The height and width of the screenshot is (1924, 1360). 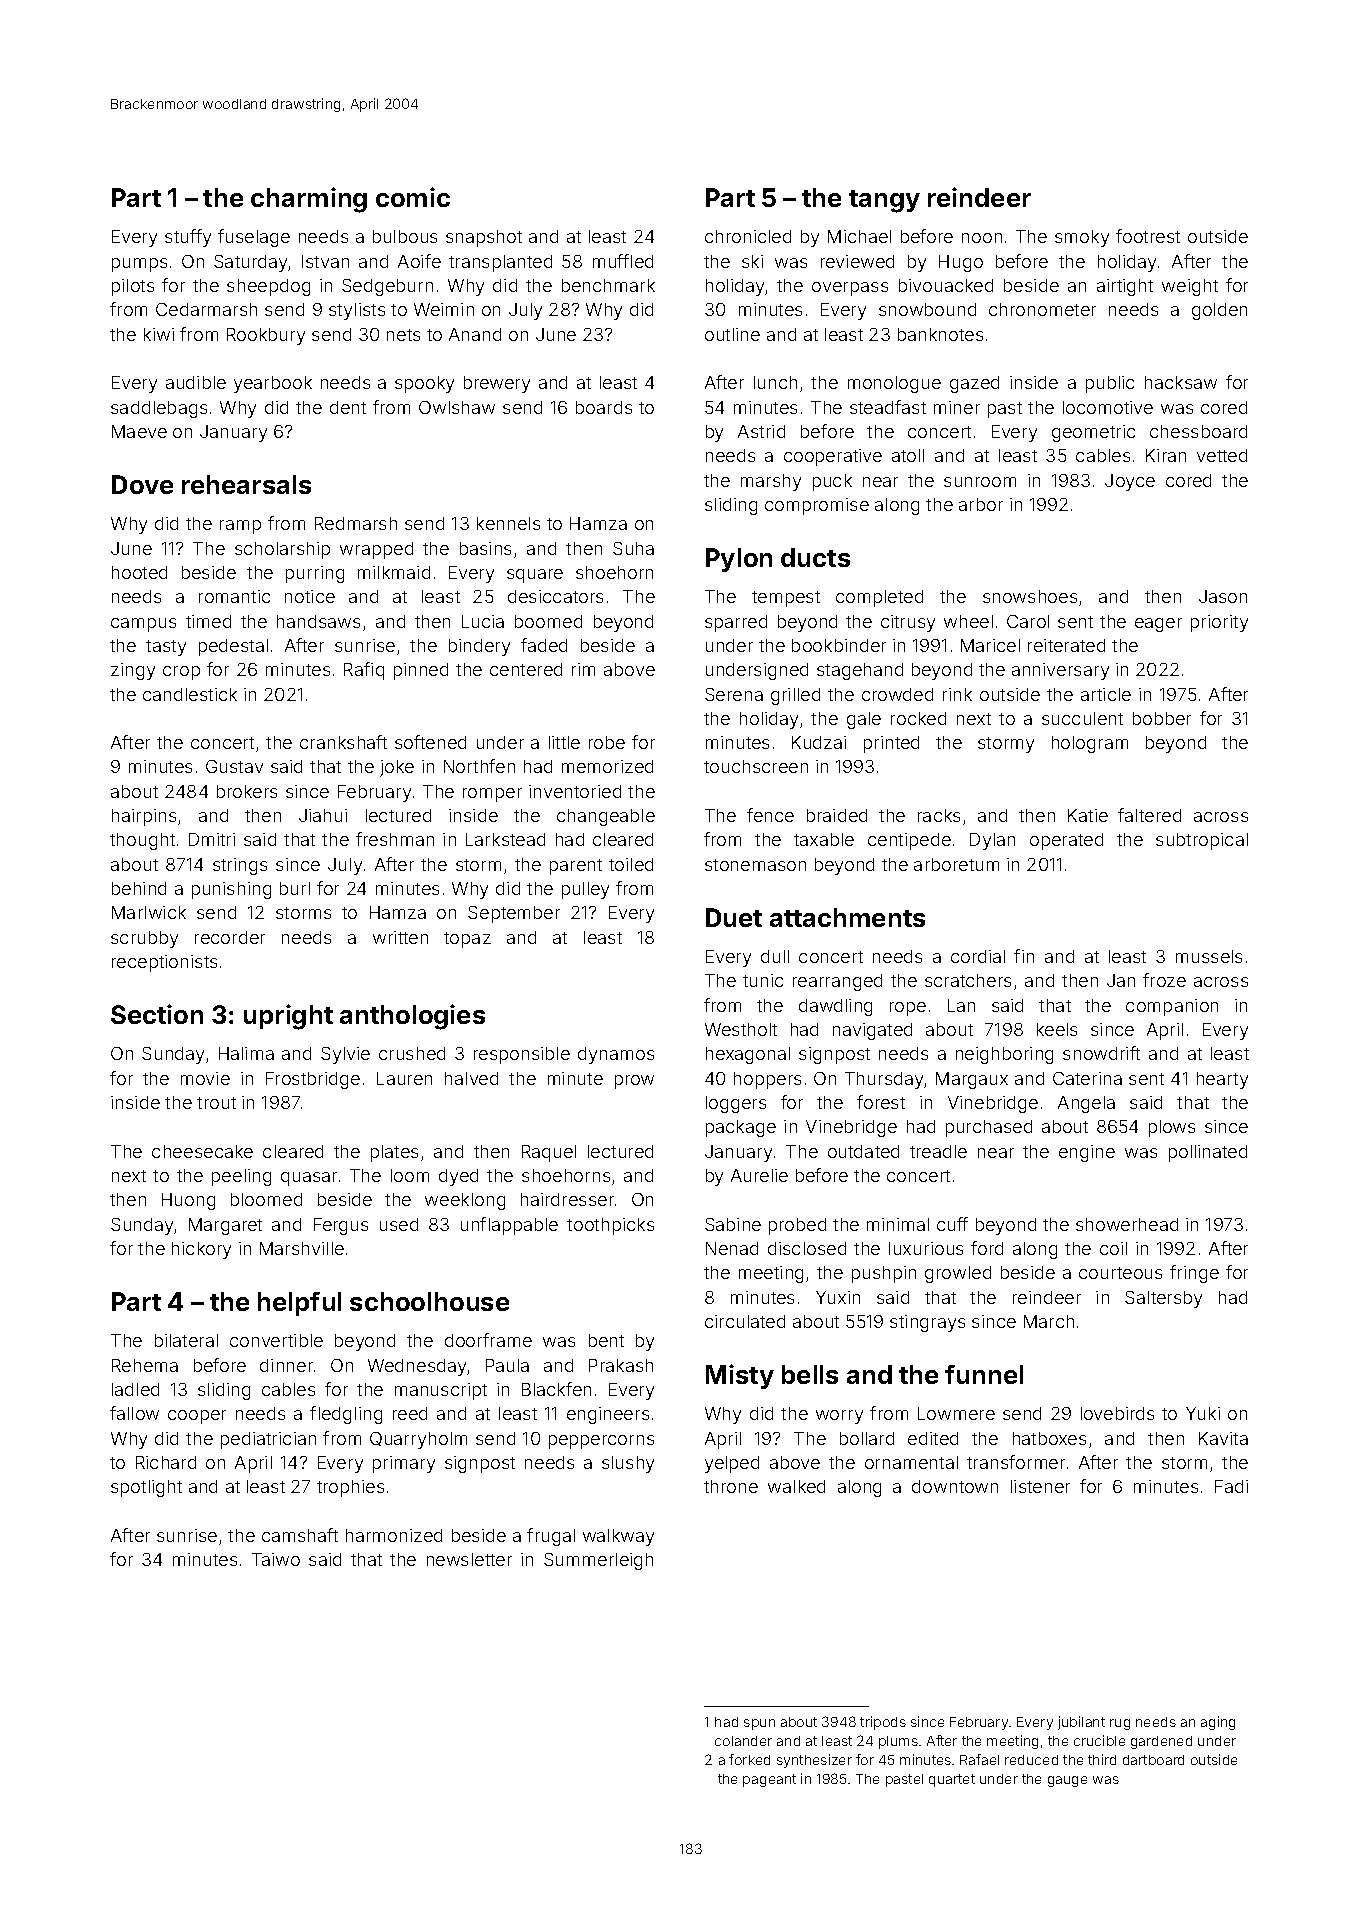 What do you see at coordinates (850, 289) in the screenshot?
I see `overpass` at bounding box center [850, 289].
